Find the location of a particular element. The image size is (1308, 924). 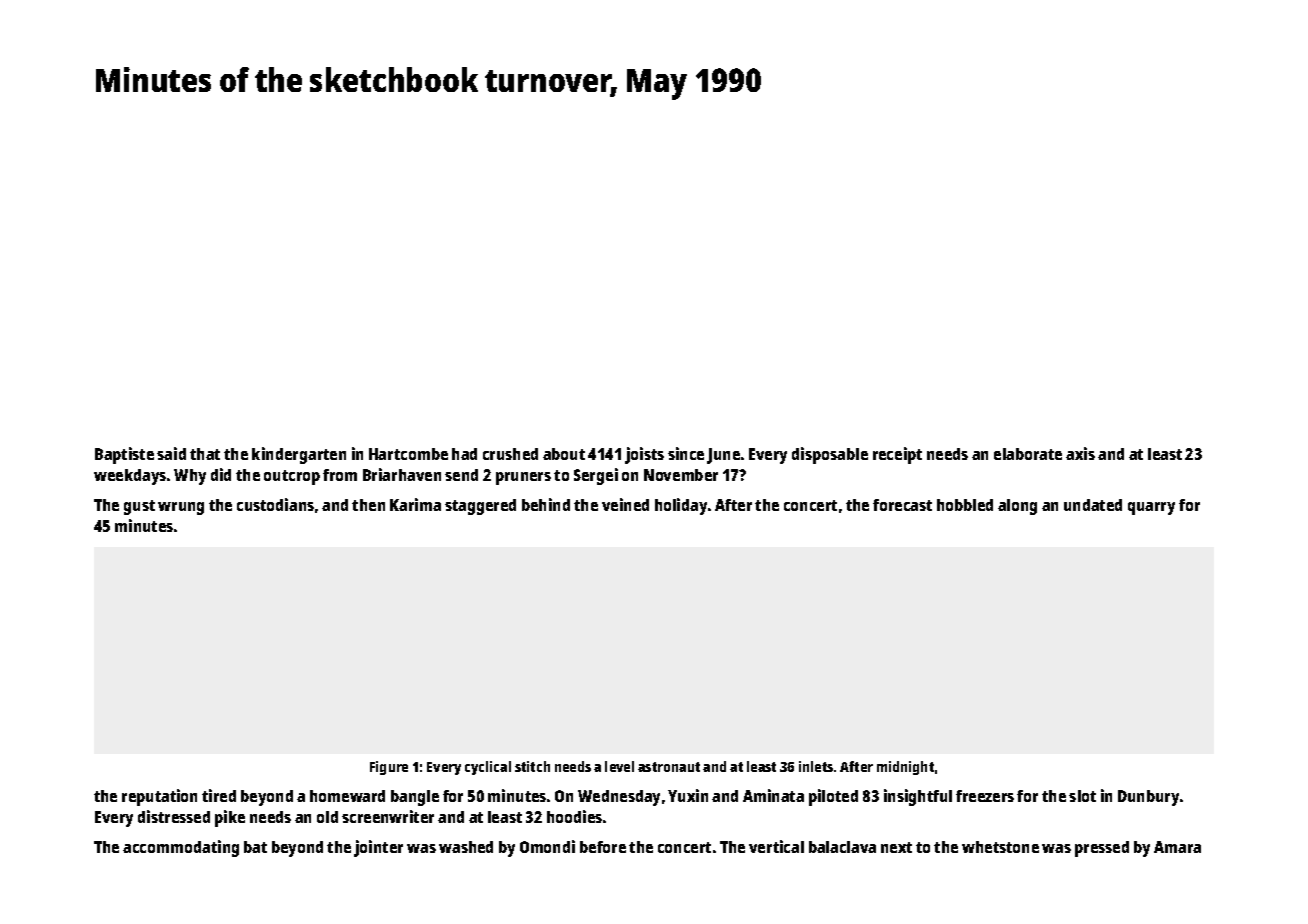

midnight is located at coordinates (905, 768).
